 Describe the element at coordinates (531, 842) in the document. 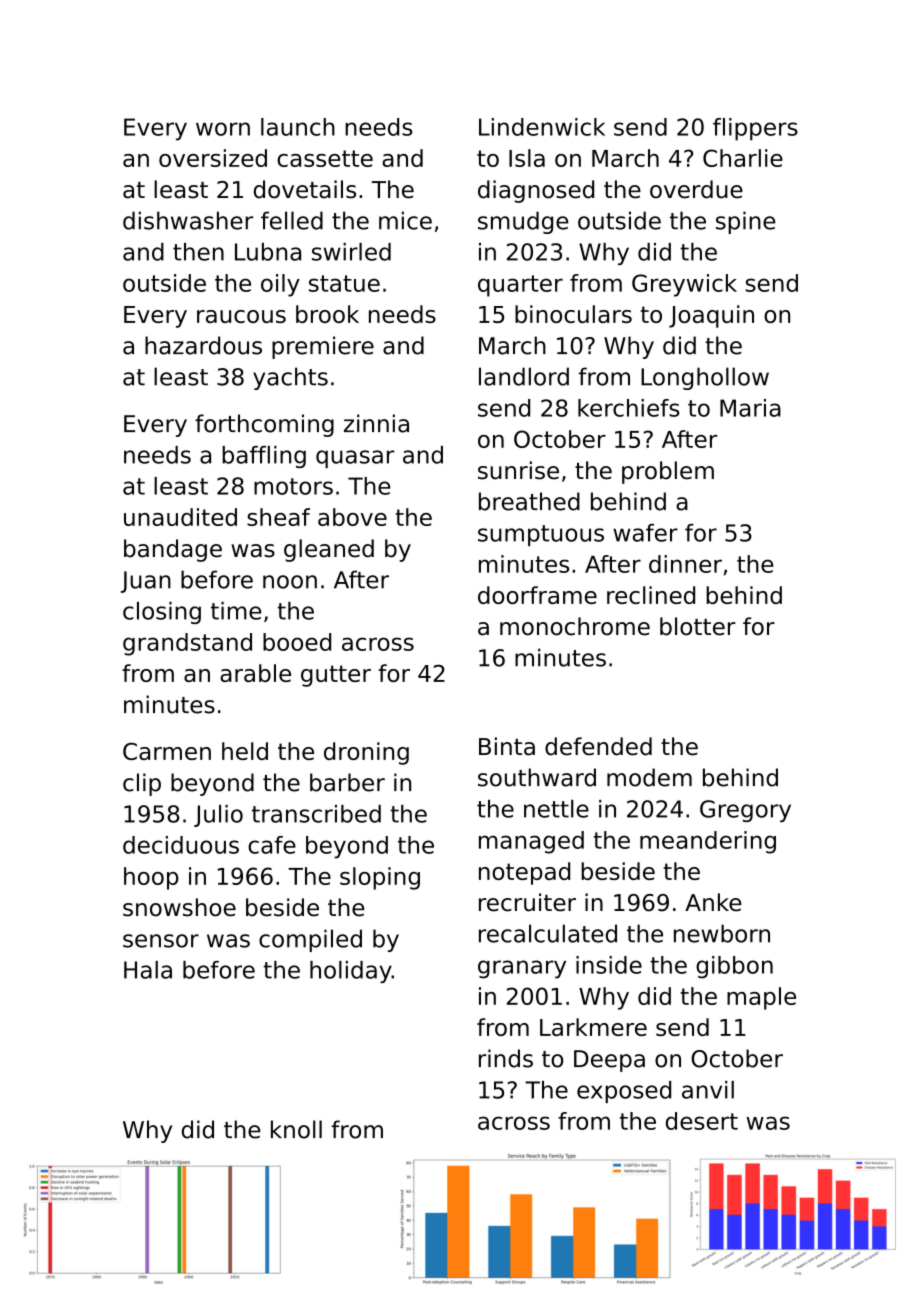

I see `managed` at that location.
